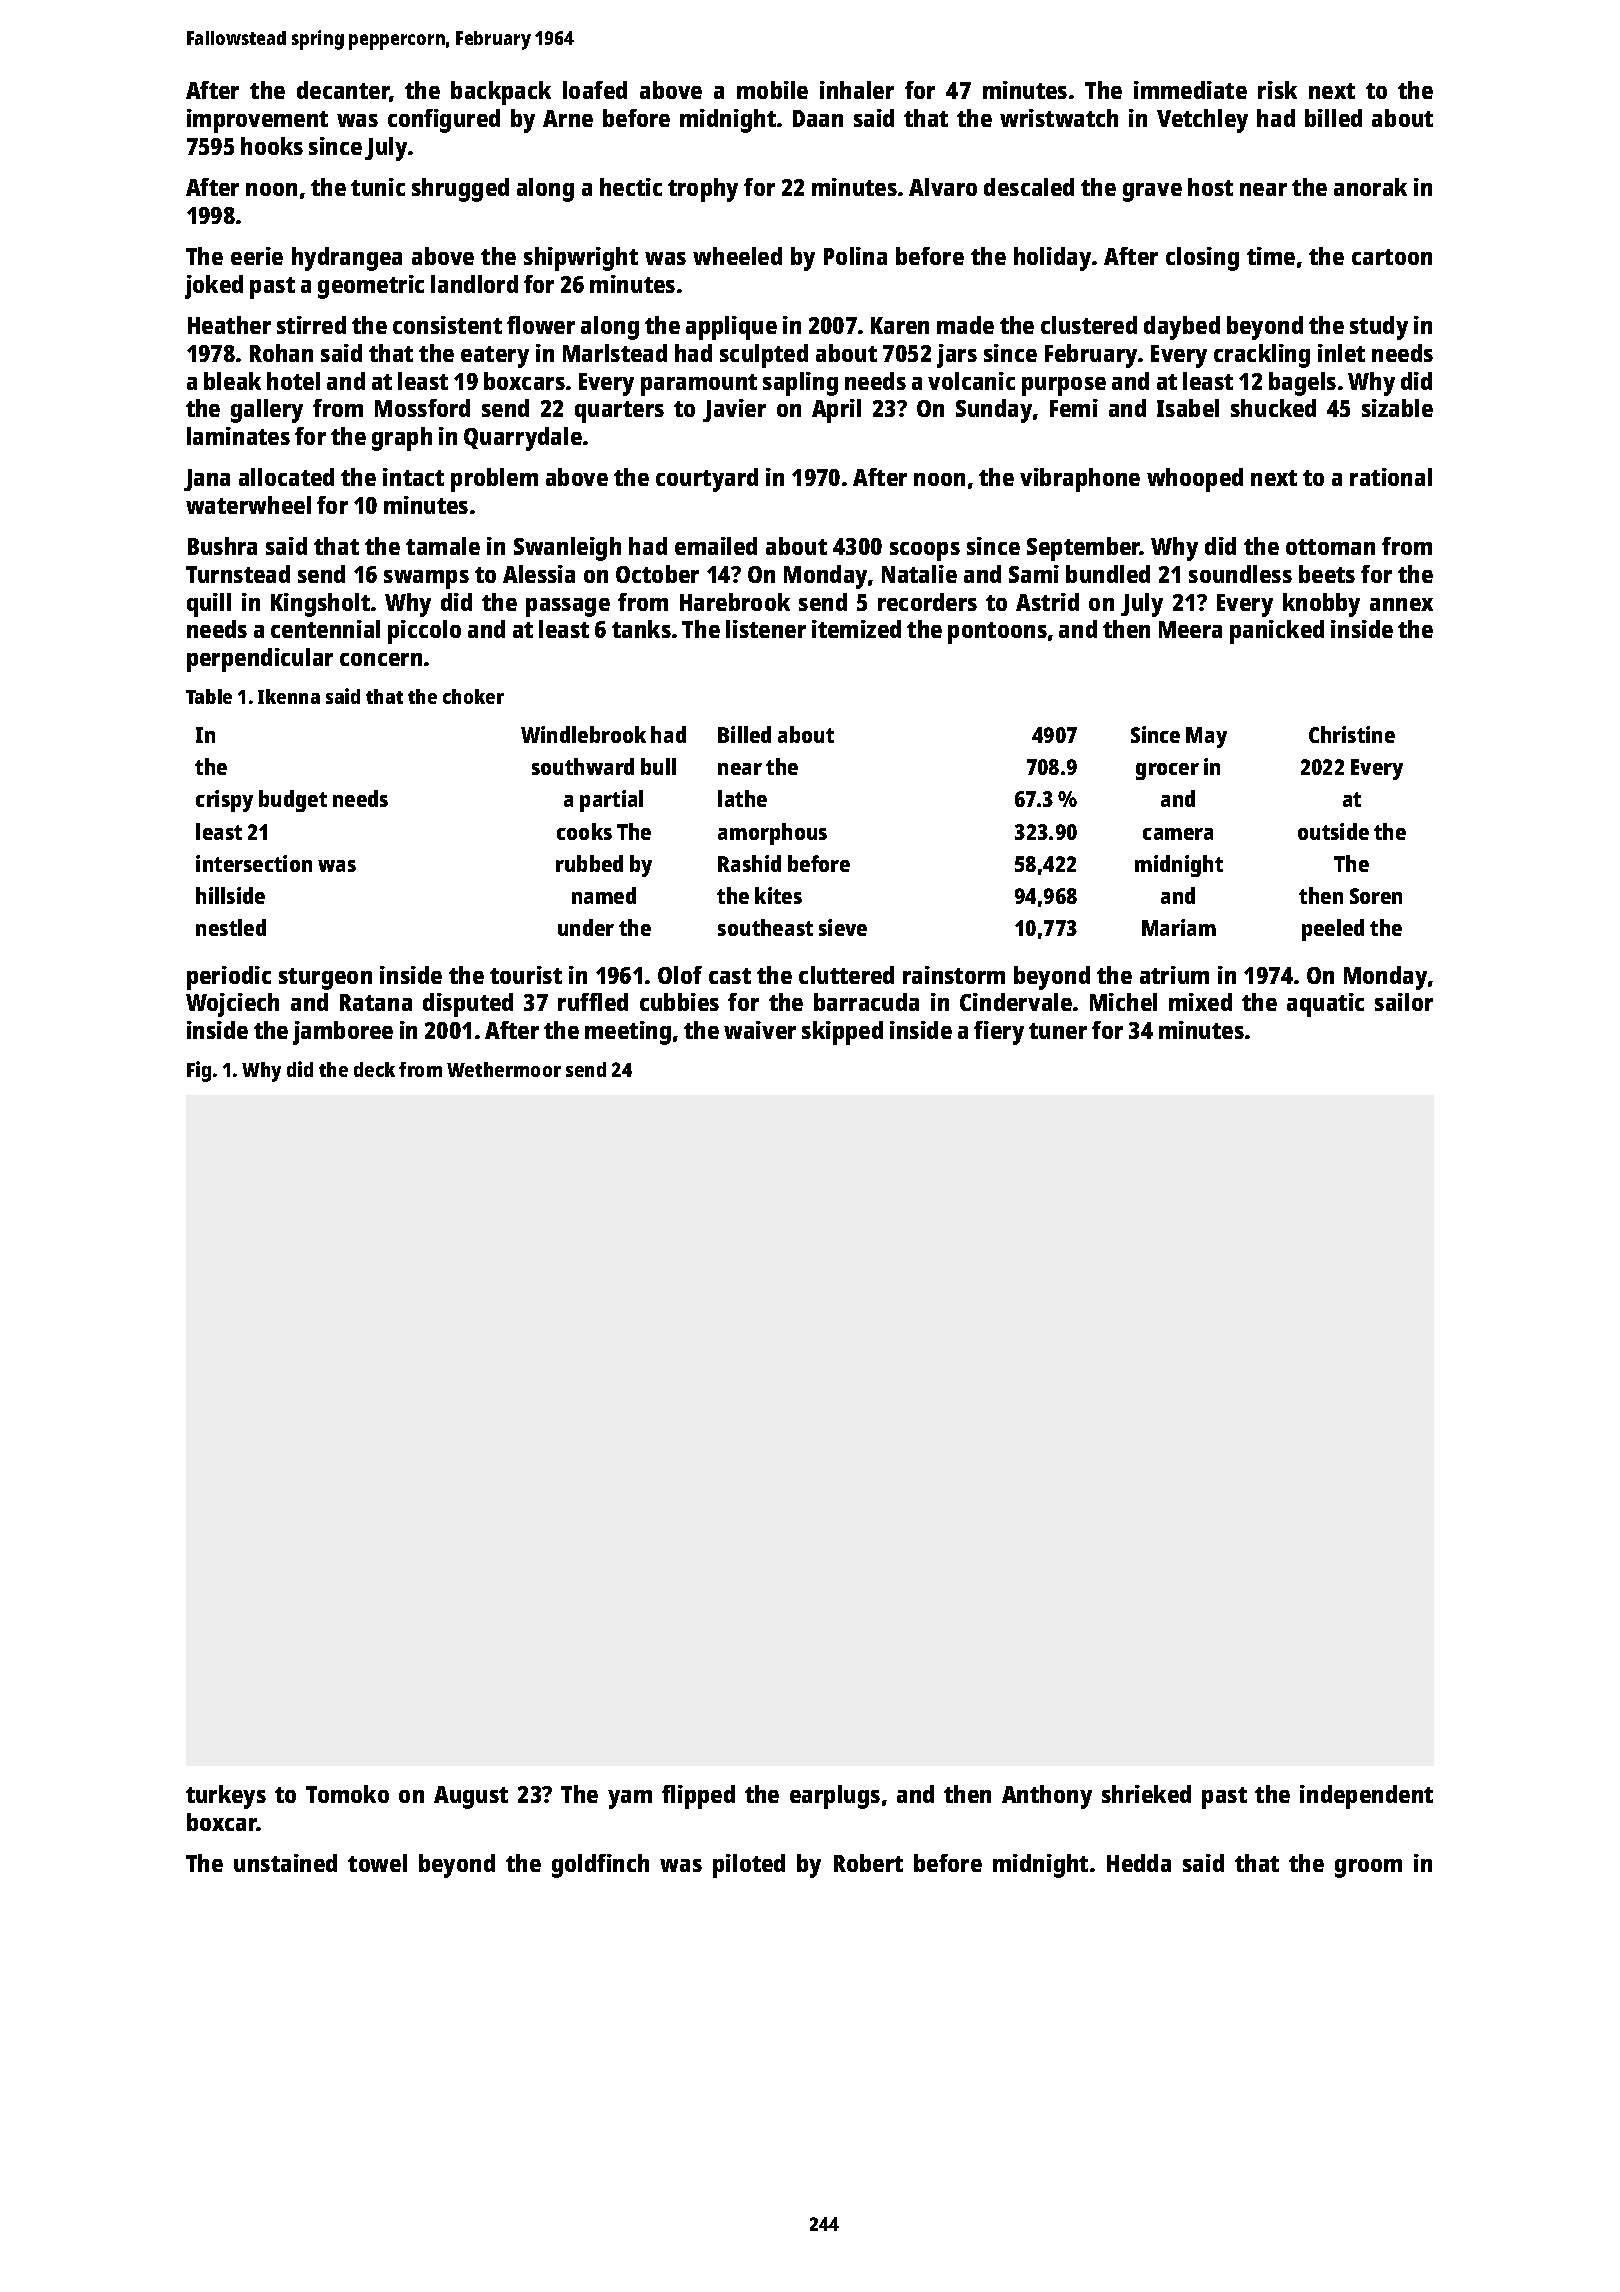 This screenshot has width=1620, height=2292. Describe the element at coordinates (293, 801) in the screenshot. I see `budget` at that location.
